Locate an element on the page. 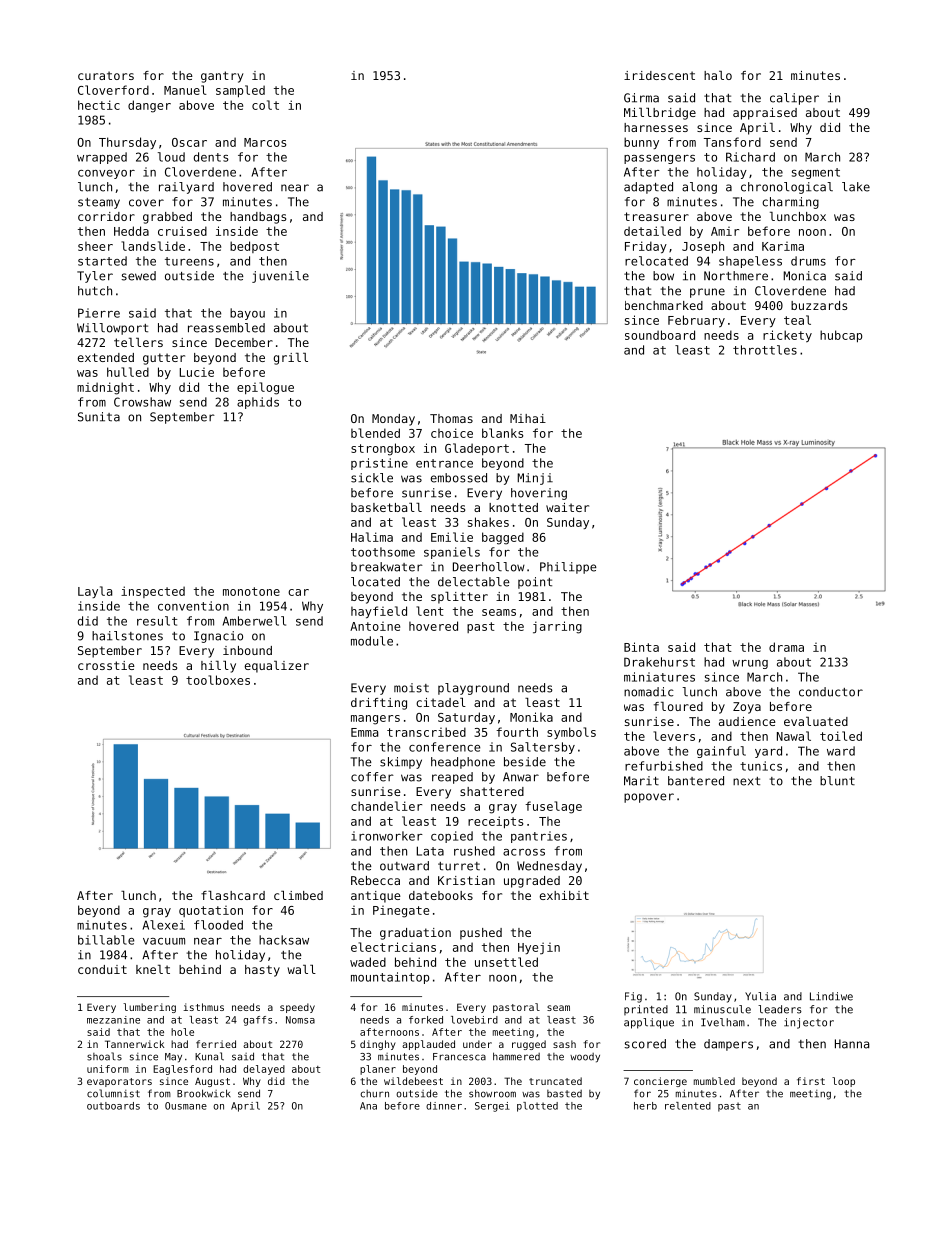  gutter is located at coordinates (164, 359).
